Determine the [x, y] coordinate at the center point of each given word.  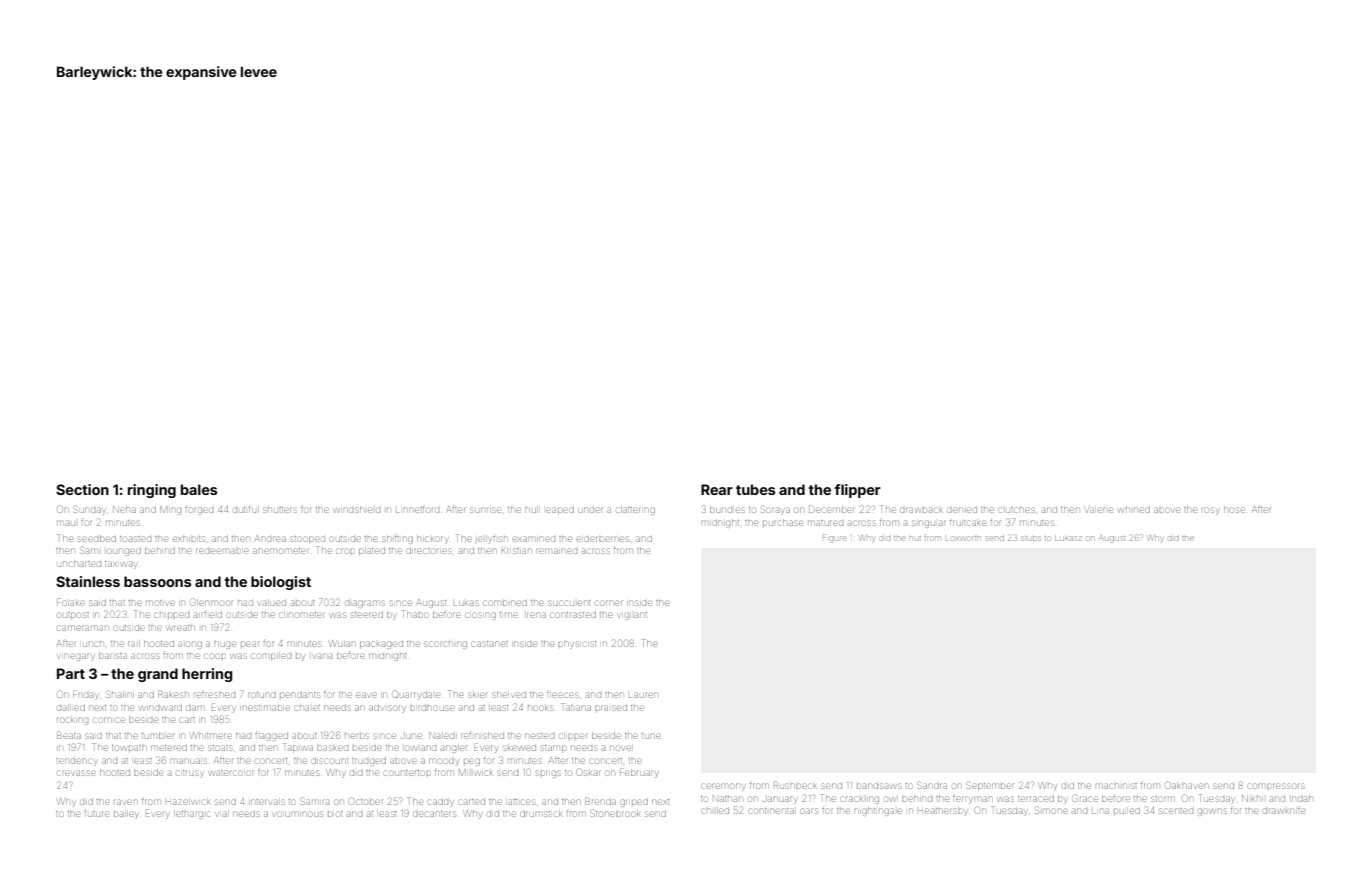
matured [825, 523]
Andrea [270, 538]
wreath [180, 628]
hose [1234, 510]
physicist [577, 645]
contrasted [573, 615]
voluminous [298, 814]
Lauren [643, 695]
